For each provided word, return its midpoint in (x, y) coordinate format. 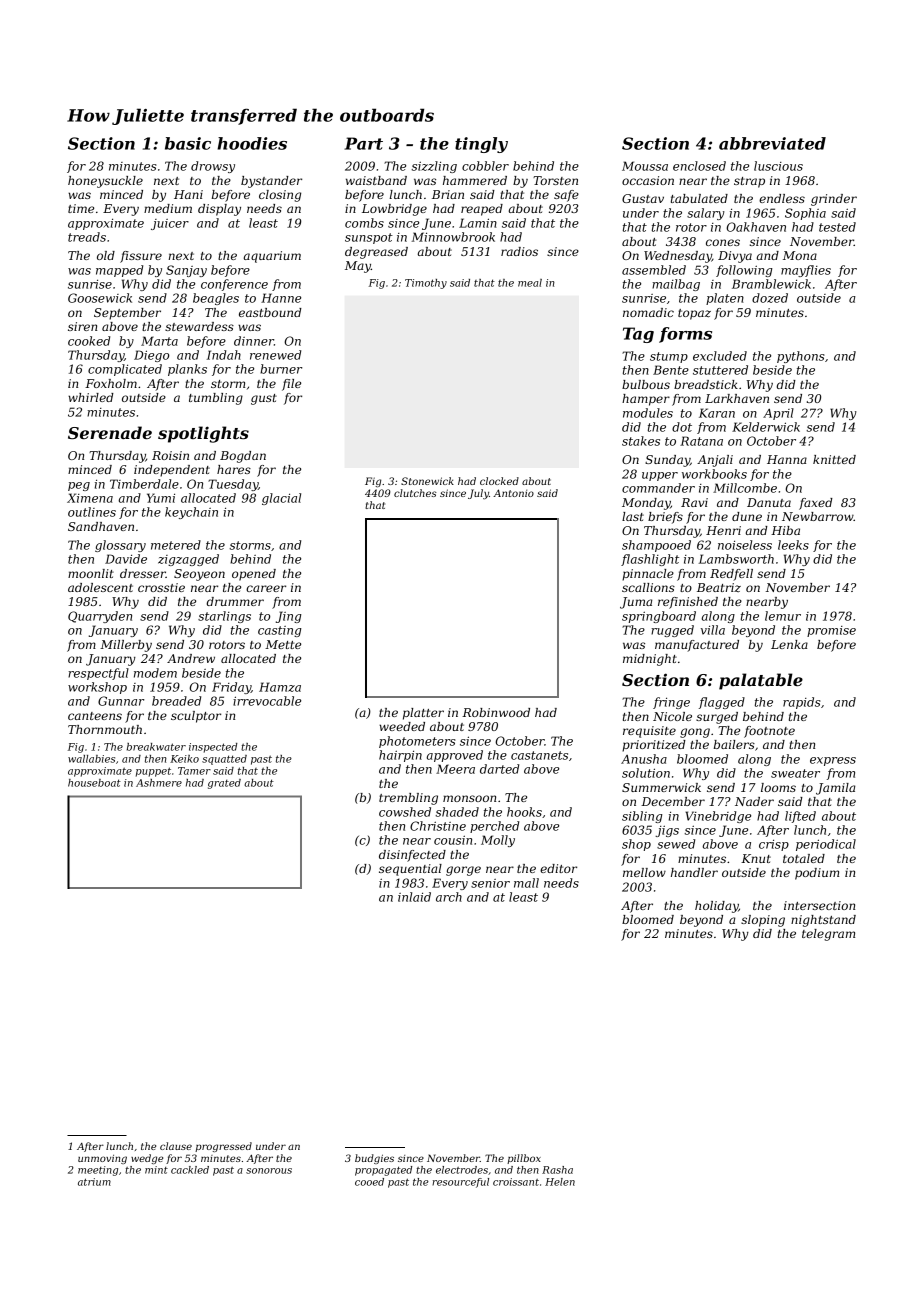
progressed (223, 1147)
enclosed (699, 166)
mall (526, 883)
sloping (763, 921)
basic (188, 143)
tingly (481, 145)
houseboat (94, 783)
